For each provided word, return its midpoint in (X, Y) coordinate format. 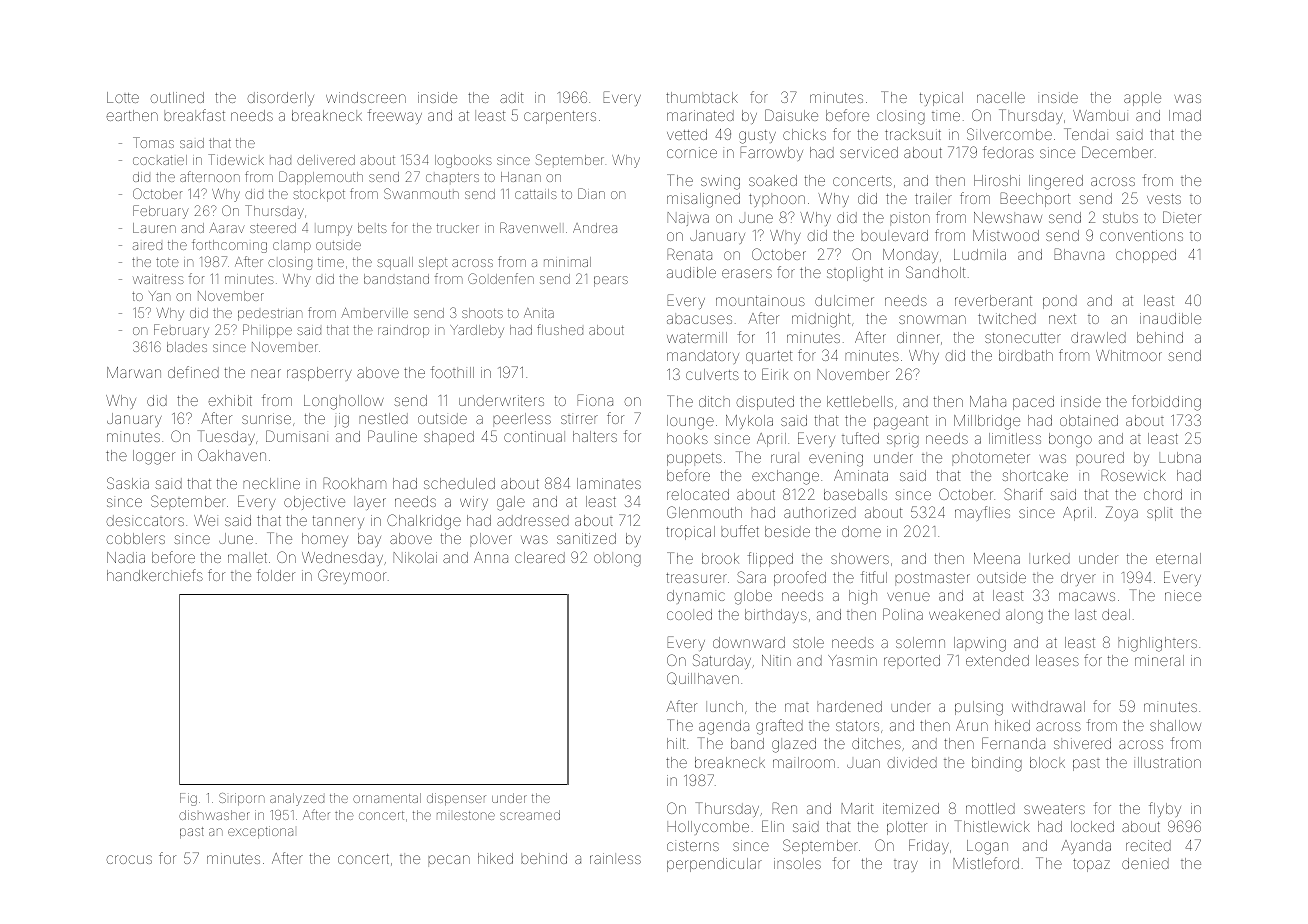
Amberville (374, 313)
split (1160, 514)
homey (325, 540)
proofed (800, 578)
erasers (747, 273)
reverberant (993, 300)
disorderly (280, 99)
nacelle (1001, 97)
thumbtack (702, 97)
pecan (449, 861)
